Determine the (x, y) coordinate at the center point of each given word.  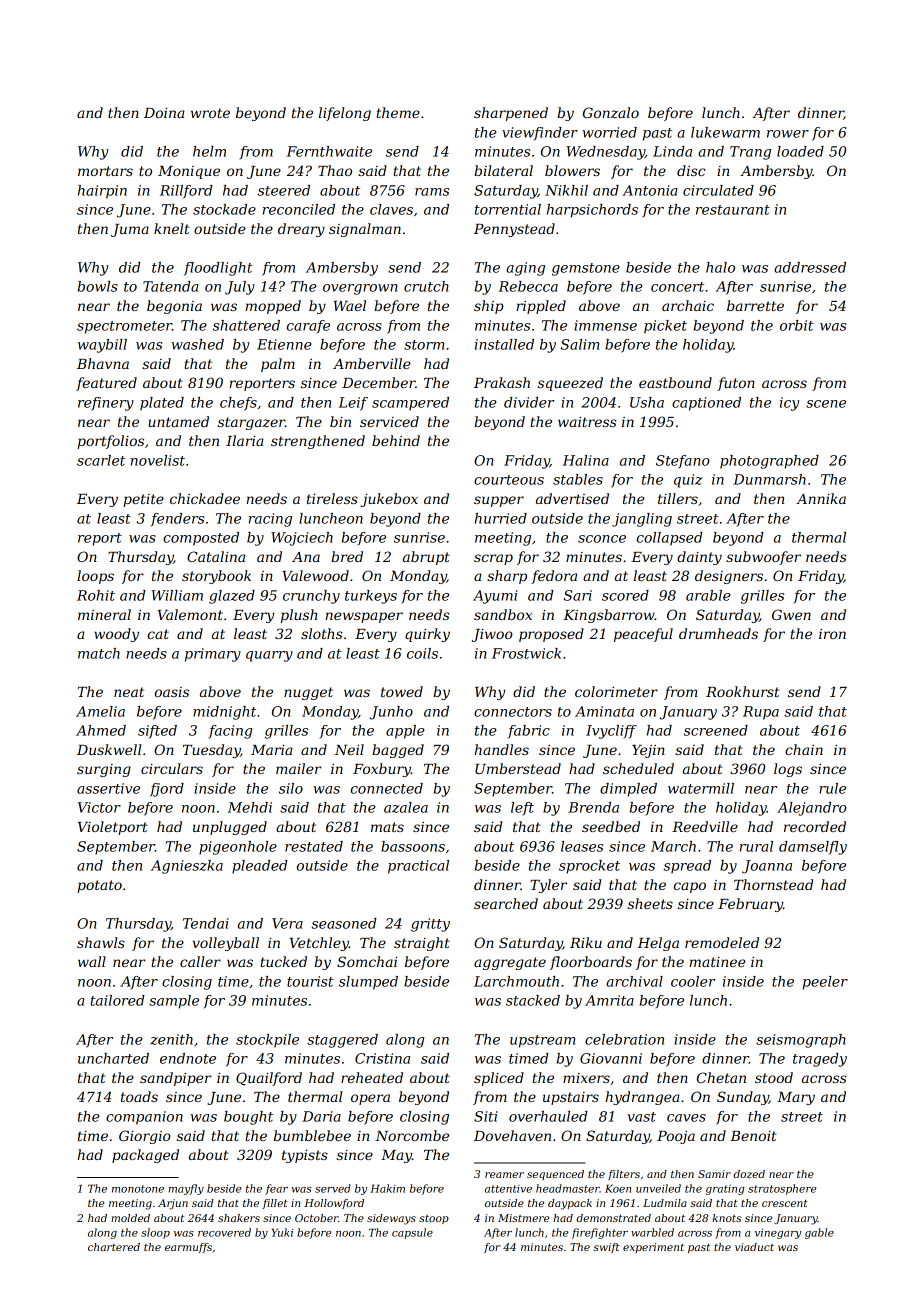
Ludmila (665, 1203)
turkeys (371, 597)
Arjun (173, 1204)
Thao (335, 170)
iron (832, 634)
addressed (810, 267)
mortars (105, 171)
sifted (157, 732)
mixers (586, 1078)
